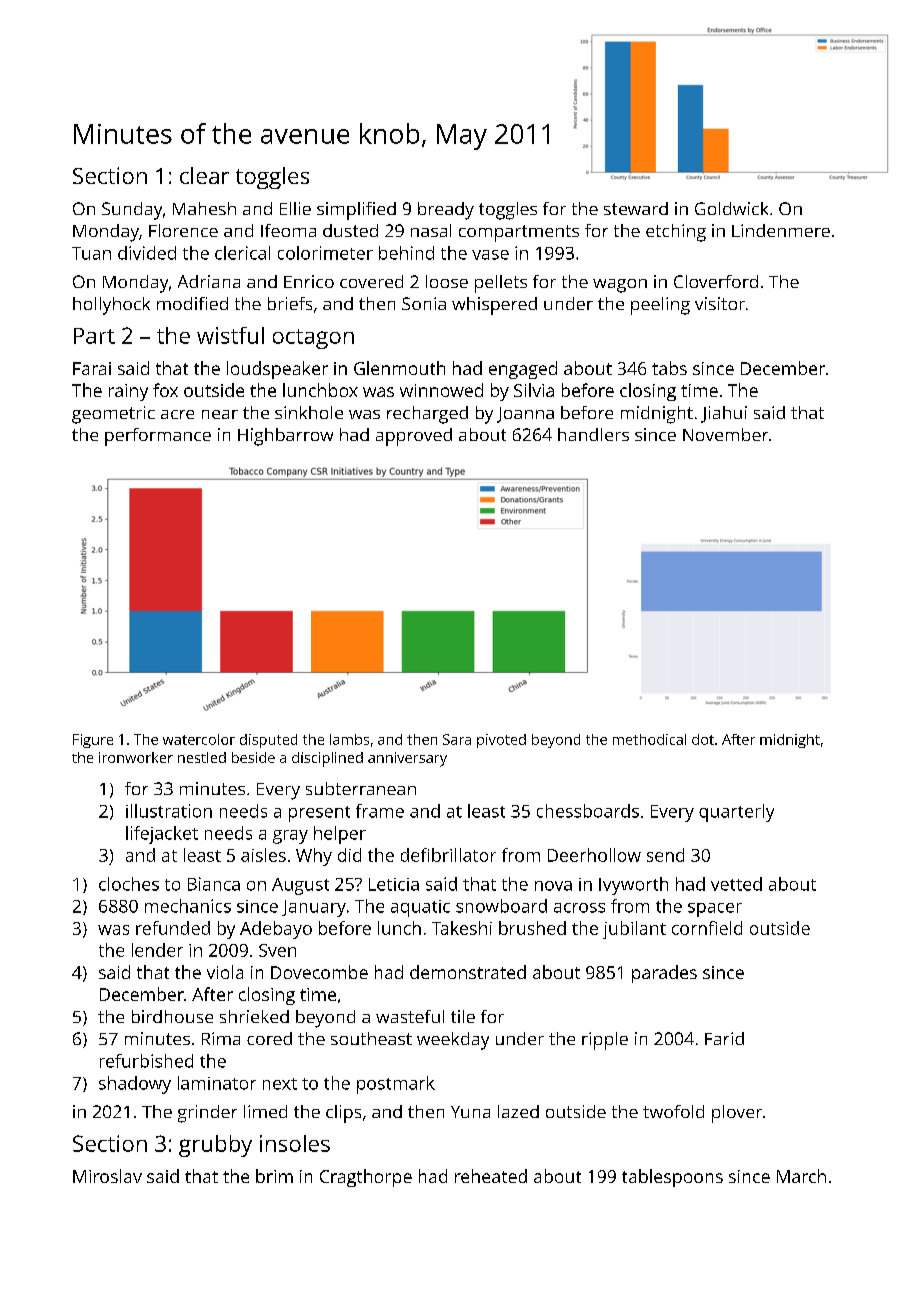  I want to click on cored, so click(269, 1038).
